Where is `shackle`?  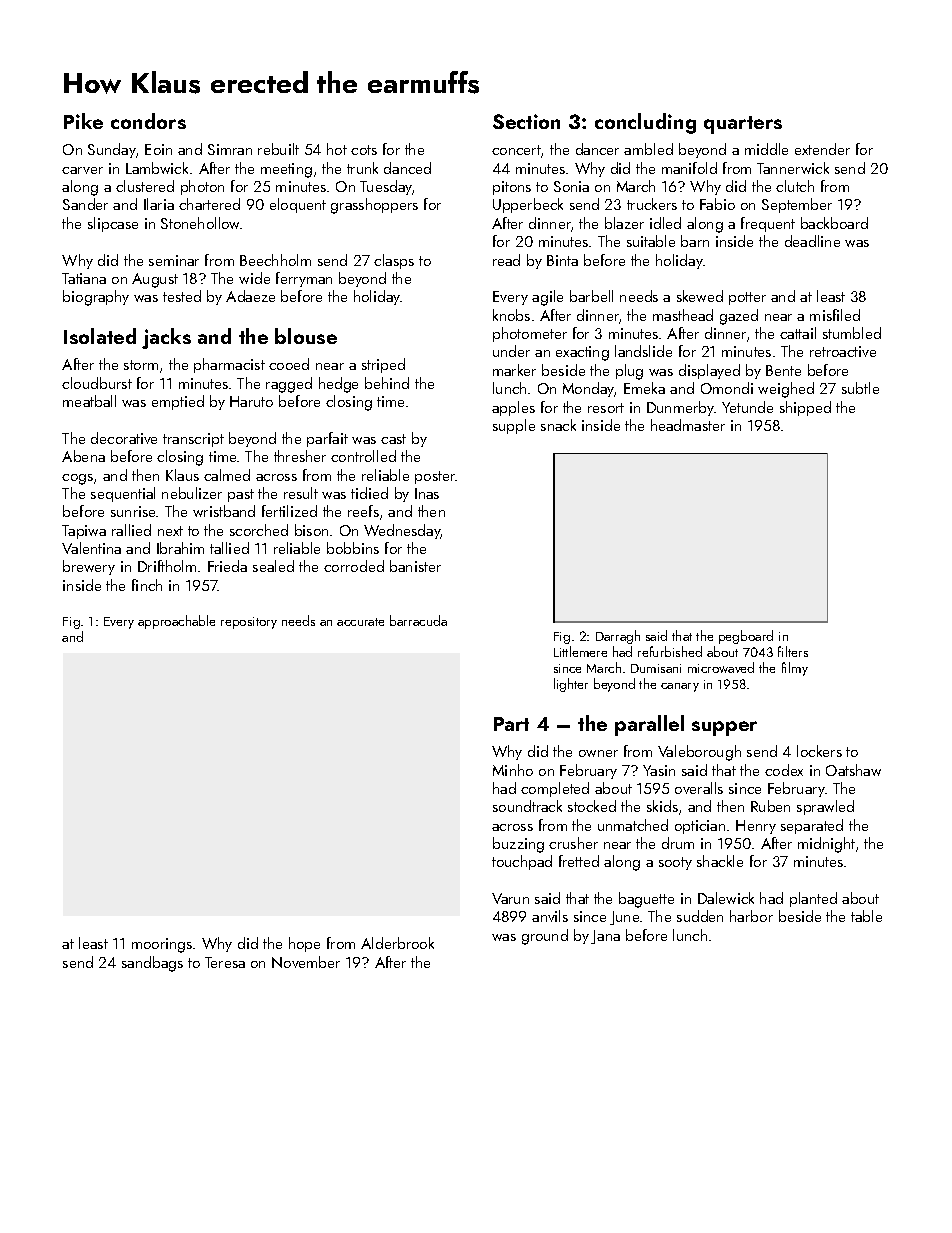 shackle is located at coordinates (720, 861).
